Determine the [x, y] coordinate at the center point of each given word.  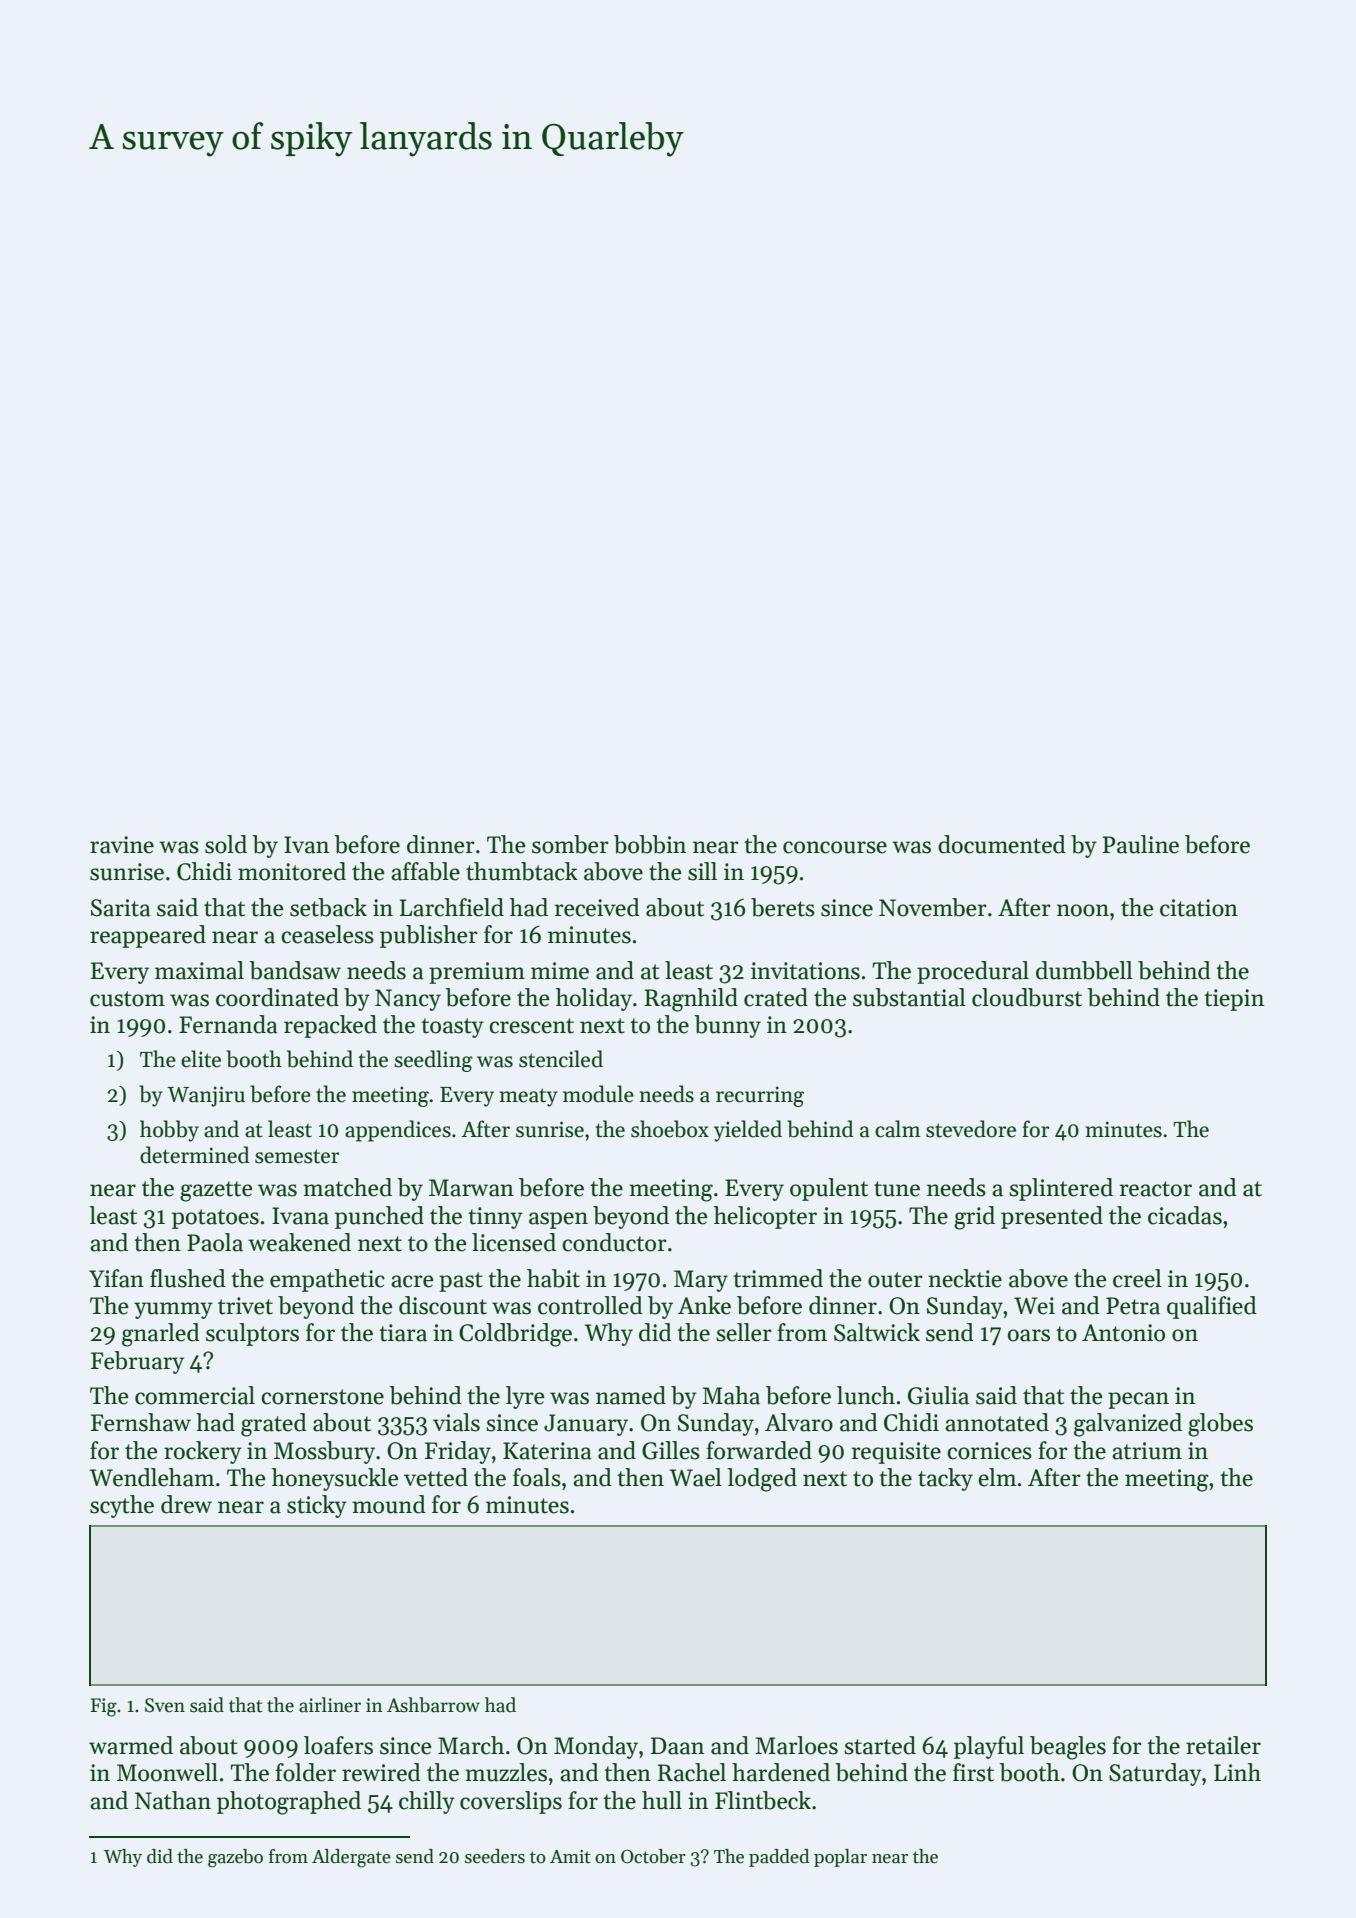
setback [328, 907]
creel [1137, 1278]
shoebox [670, 1129]
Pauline [1141, 844]
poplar [840, 1858]
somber [570, 844]
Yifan [116, 1278]
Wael [695, 1477]
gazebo [235, 1858]
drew [186, 1504]
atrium [1147, 1451]
